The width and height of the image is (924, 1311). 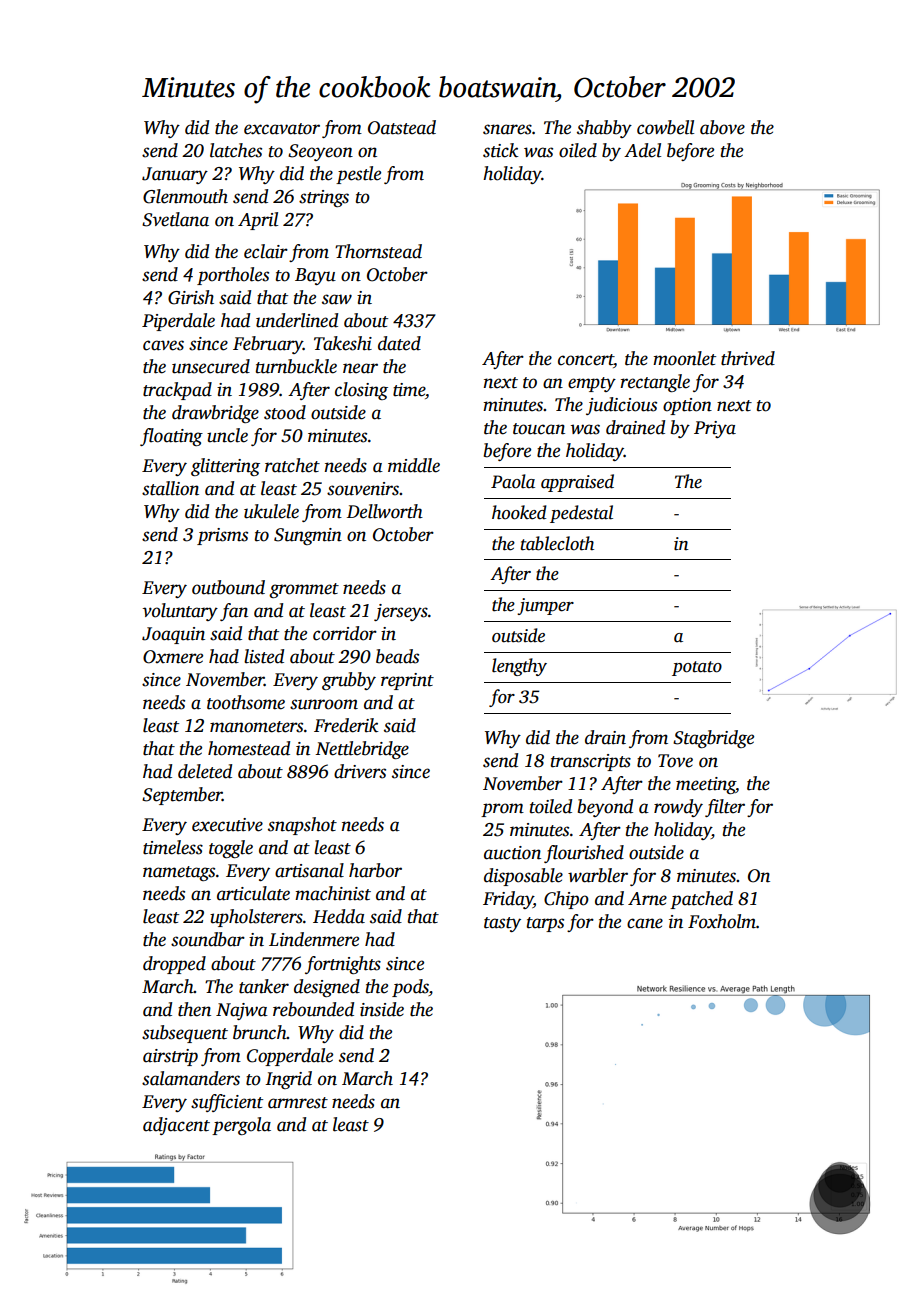 What do you see at coordinates (401, 612) in the image?
I see `jerseys` at bounding box center [401, 612].
